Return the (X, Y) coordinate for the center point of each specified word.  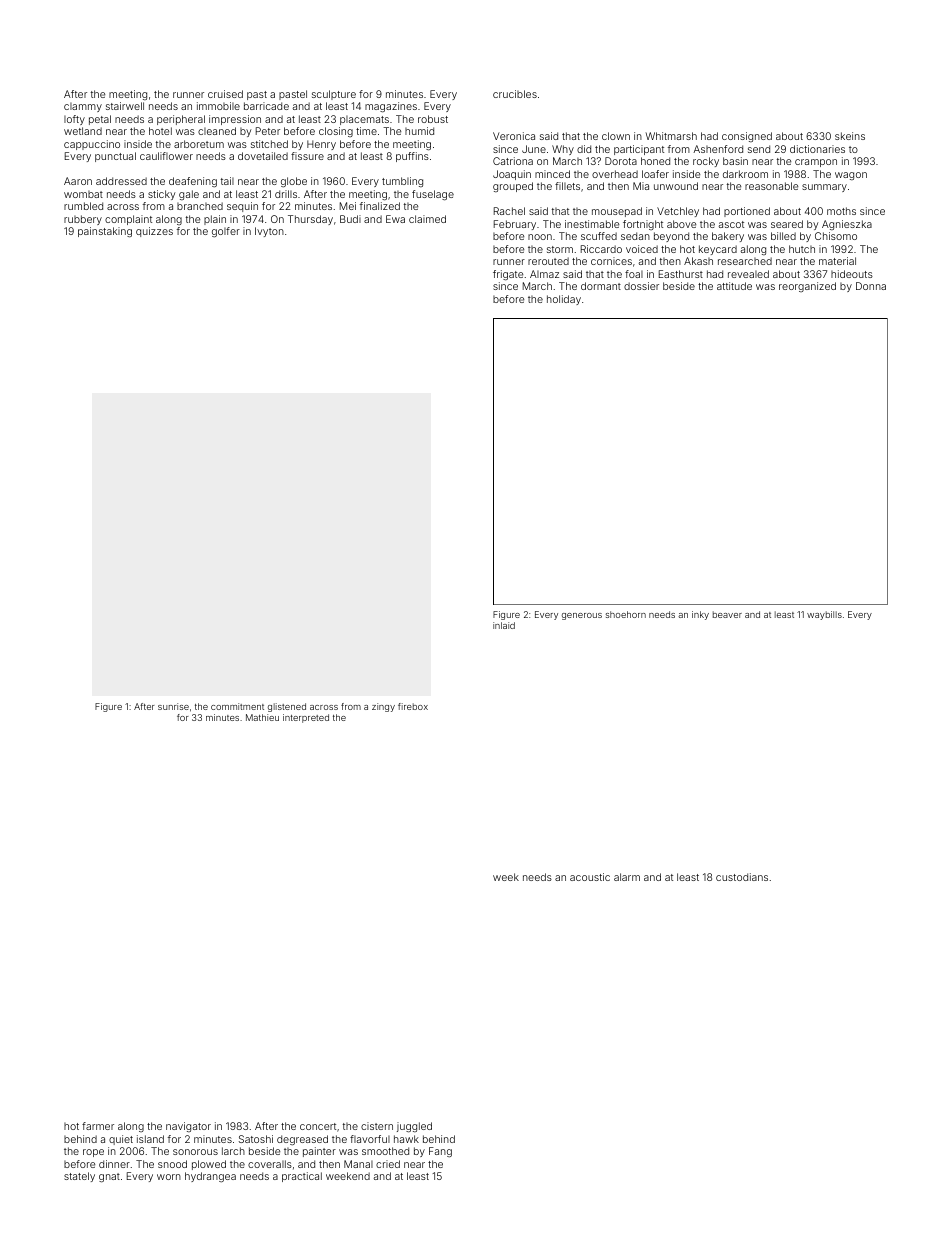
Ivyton (269, 232)
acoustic (590, 877)
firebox (413, 706)
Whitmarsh (671, 136)
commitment (237, 706)
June (534, 149)
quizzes (154, 232)
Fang (440, 1152)
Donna (871, 286)
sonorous (195, 1152)
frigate (508, 275)
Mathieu (262, 717)
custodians (742, 877)
